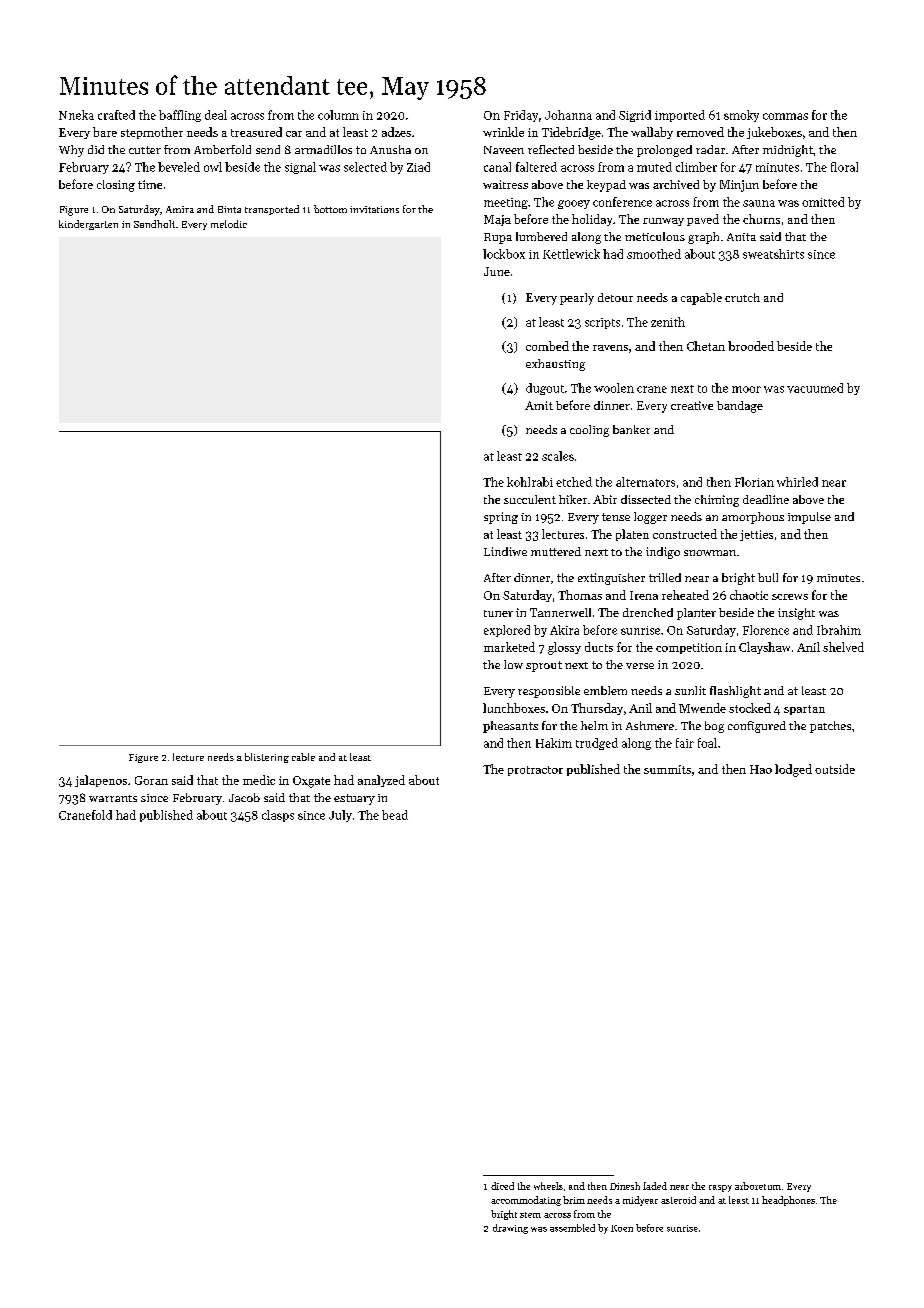 The height and width of the image is (1308, 924). I want to click on blistering, so click(267, 758).
